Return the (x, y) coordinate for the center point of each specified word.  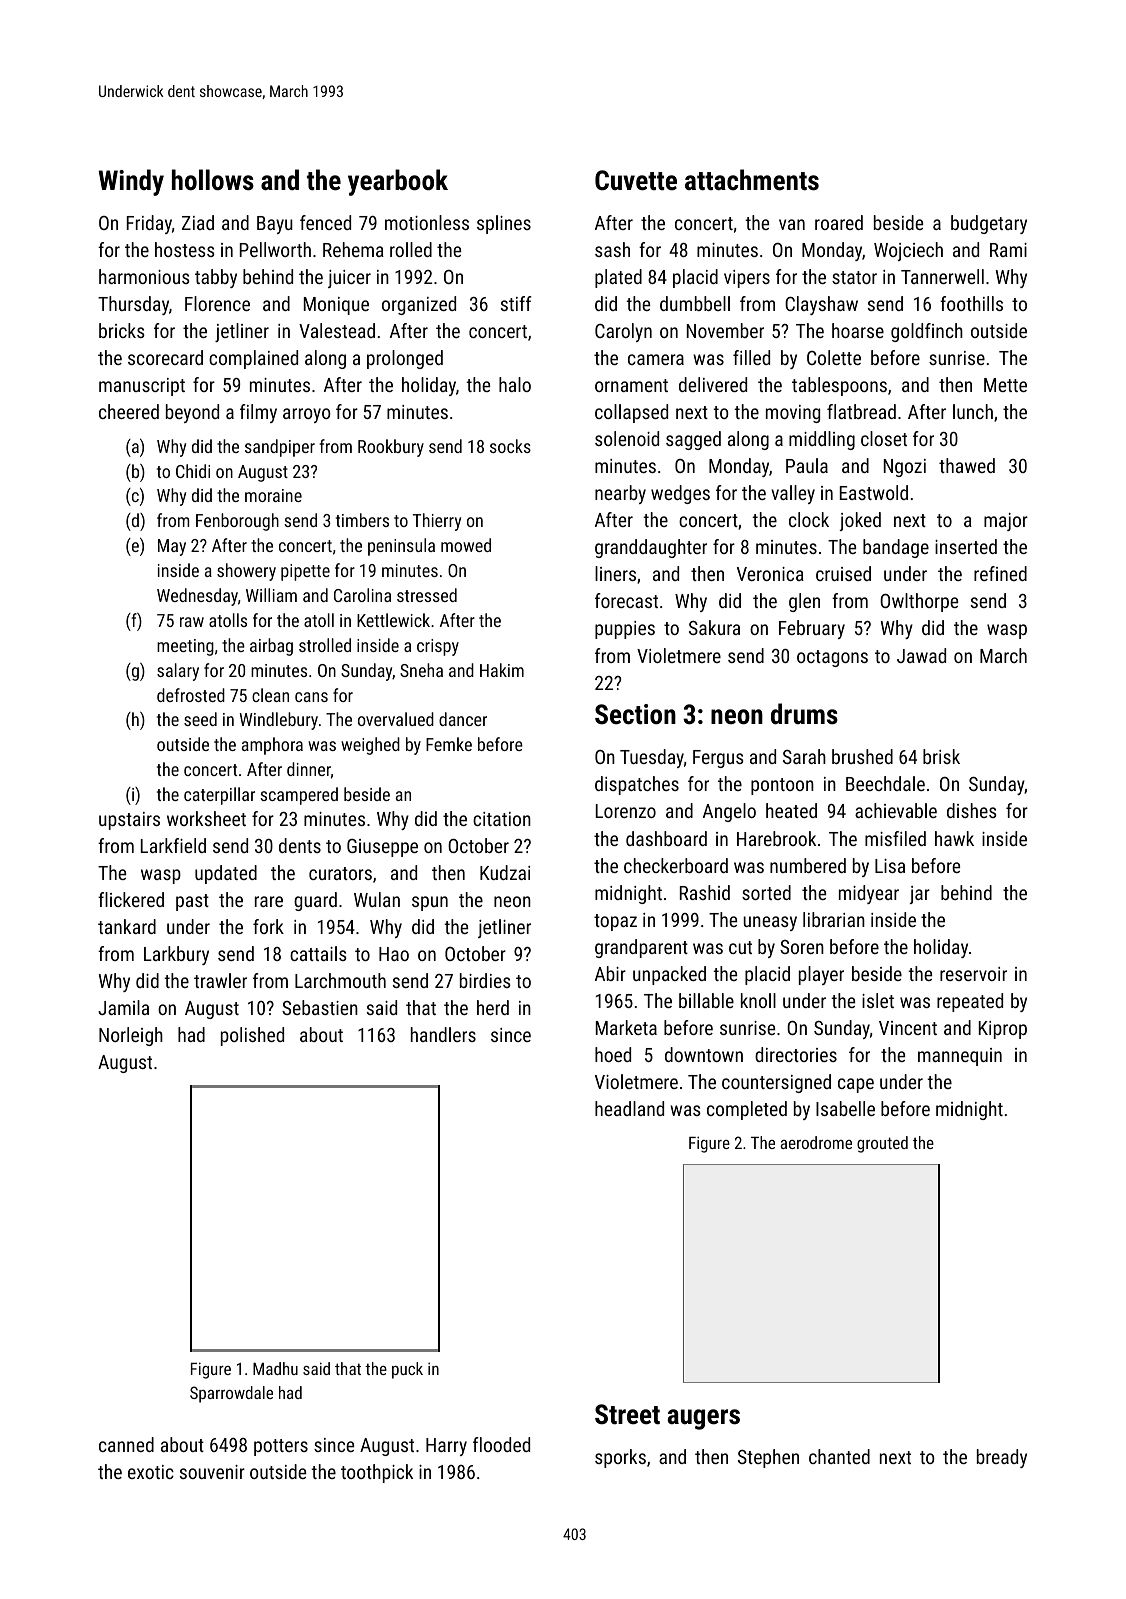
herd (493, 1007)
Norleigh (131, 1036)
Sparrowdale (231, 1394)
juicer (349, 279)
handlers (443, 1034)
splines (504, 224)
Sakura (714, 627)
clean (270, 695)
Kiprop (1003, 1030)
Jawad (921, 655)
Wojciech (908, 251)
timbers (362, 520)
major (1006, 522)
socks (510, 446)
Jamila (123, 1007)
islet (878, 1000)
